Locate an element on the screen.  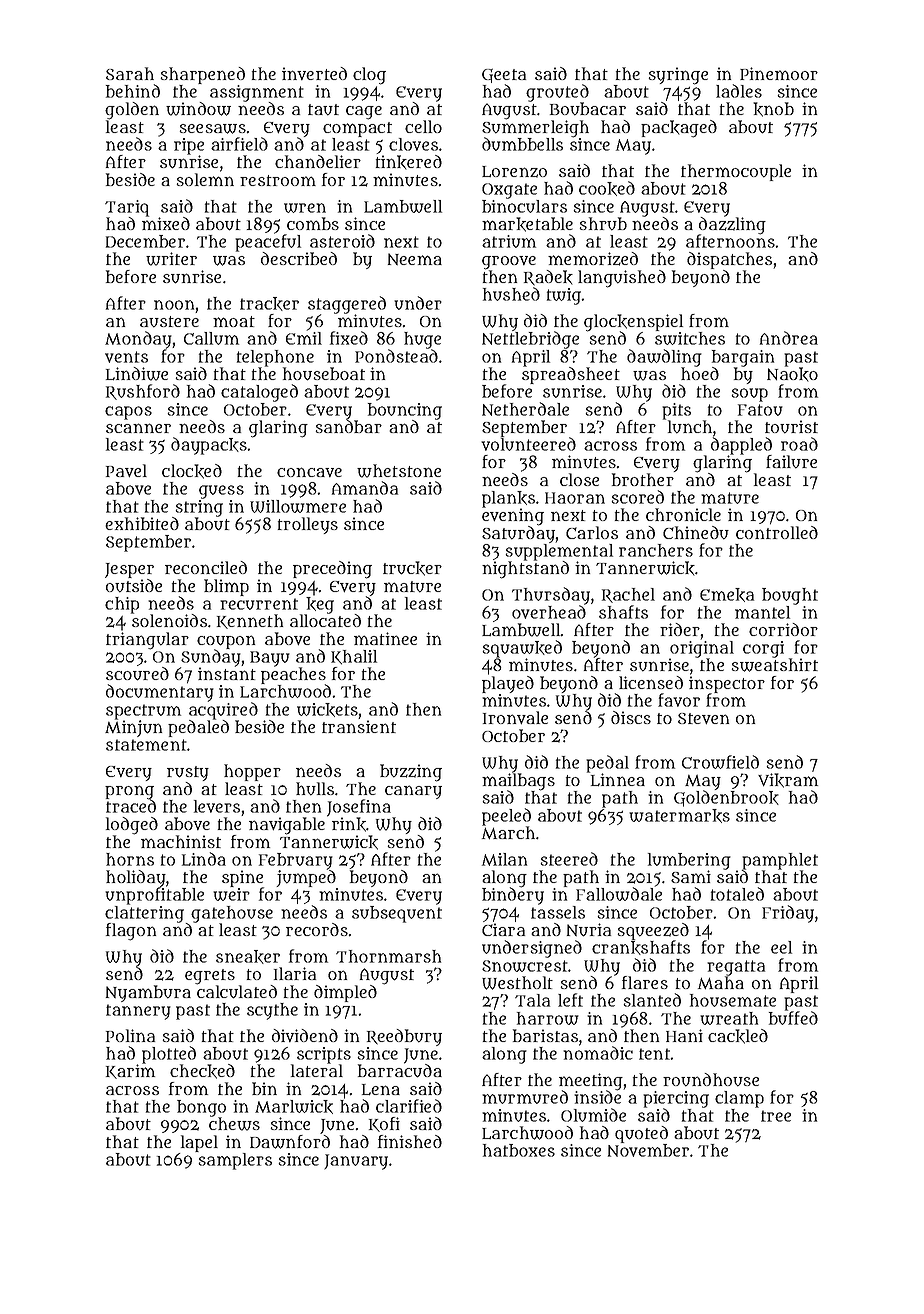
watermarks is located at coordinates (679, 816).
